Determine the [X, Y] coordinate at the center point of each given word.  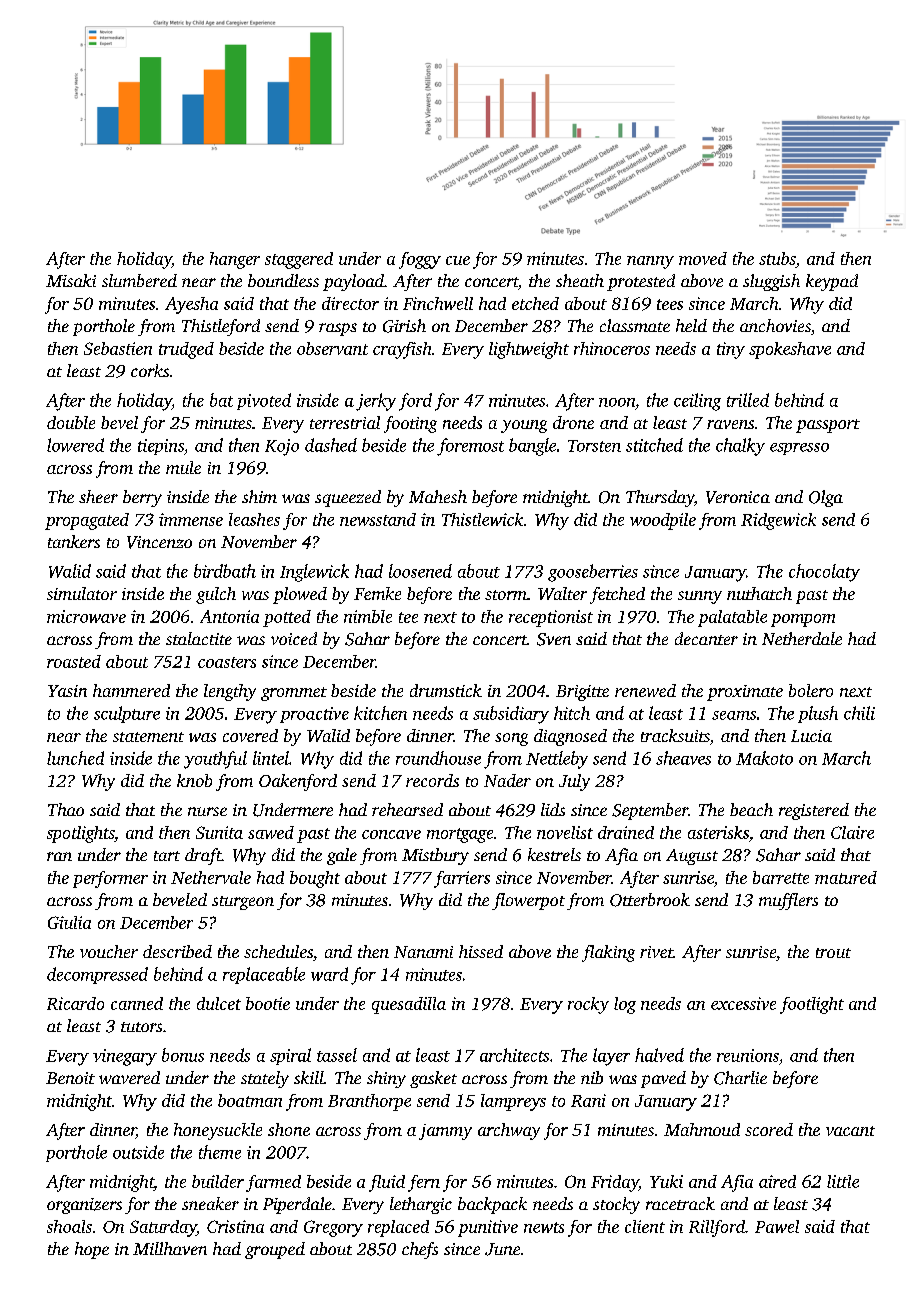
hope [92, 1250]
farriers [462, 879]
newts [544, 1227]
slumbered [139, 280]
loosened [420, 571]
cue [458, 260]
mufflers [788, 901]
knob [194, 780]
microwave [86, 616]
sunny [700, 597]
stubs [777, 258]
